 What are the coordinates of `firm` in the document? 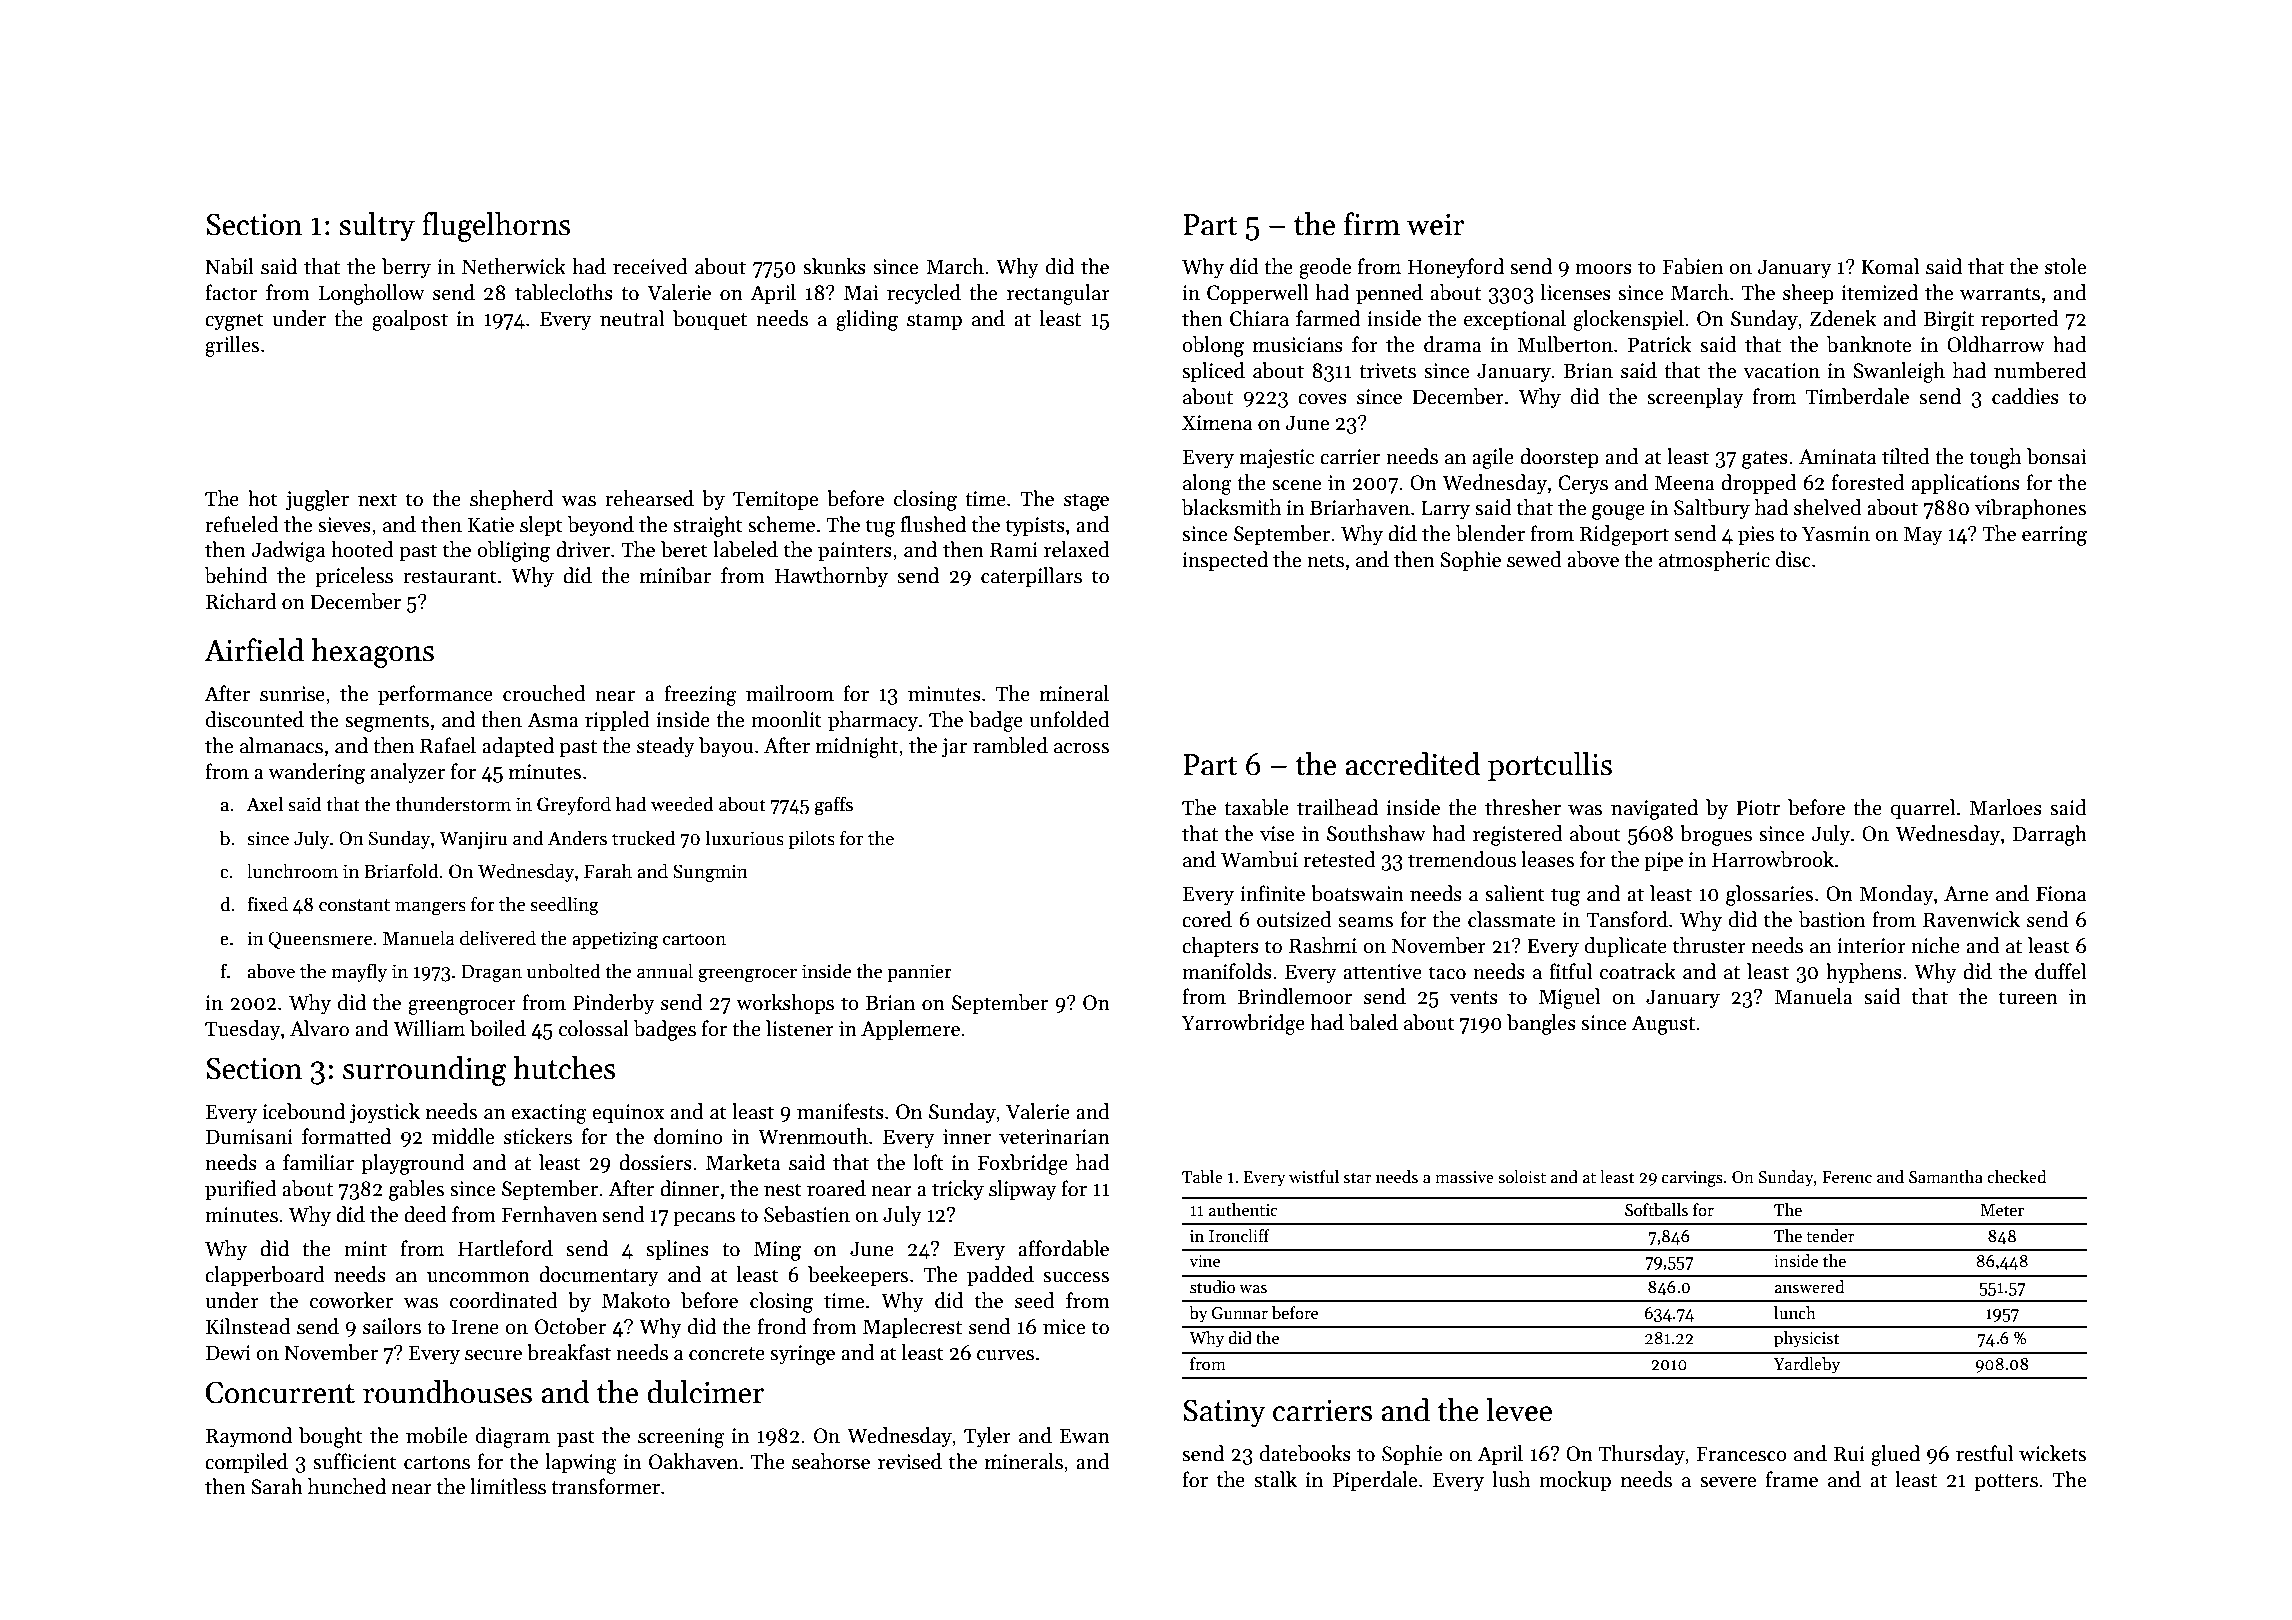 It's located at (1372, 223).
